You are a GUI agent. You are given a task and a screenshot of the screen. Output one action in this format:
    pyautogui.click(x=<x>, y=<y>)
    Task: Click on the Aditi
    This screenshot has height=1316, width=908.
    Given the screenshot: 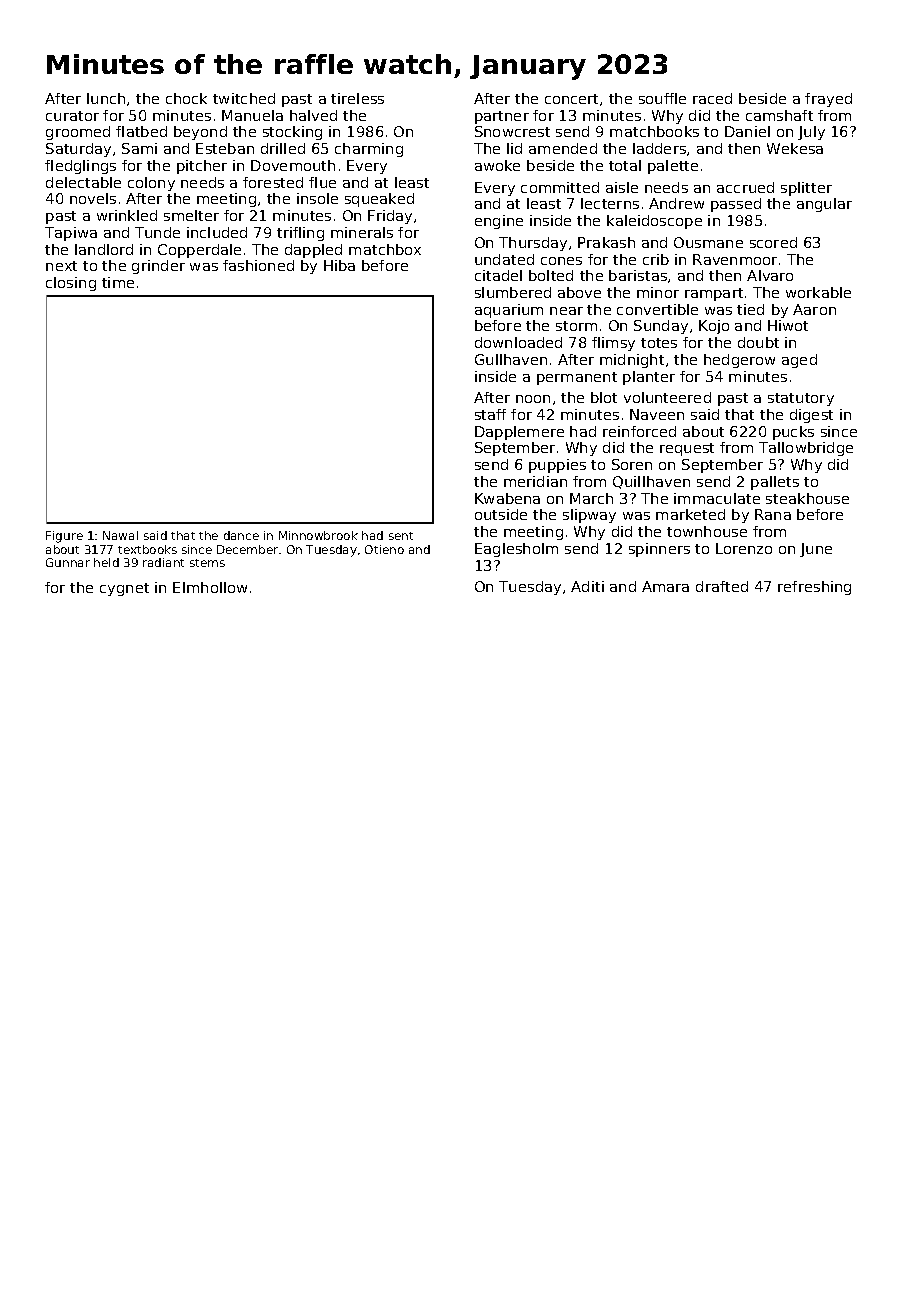 What is the action you would take?
    pyautogui.click(x=587, y=586)
